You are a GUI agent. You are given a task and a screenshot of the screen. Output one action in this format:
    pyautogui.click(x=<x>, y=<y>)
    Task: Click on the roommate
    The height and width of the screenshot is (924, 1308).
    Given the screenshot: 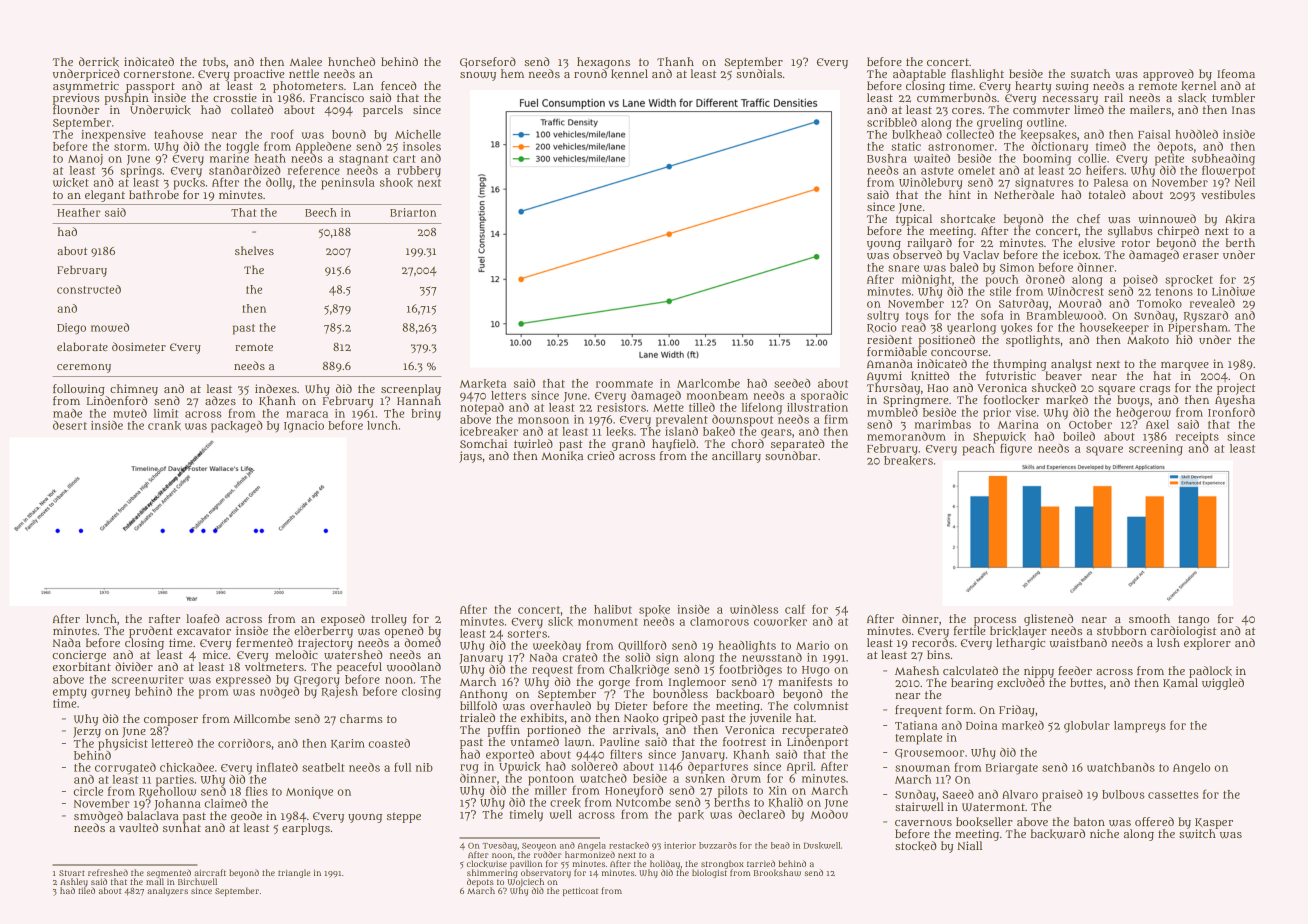 What is the action you would take?
    pyautogui.click(x=624, y=384)
